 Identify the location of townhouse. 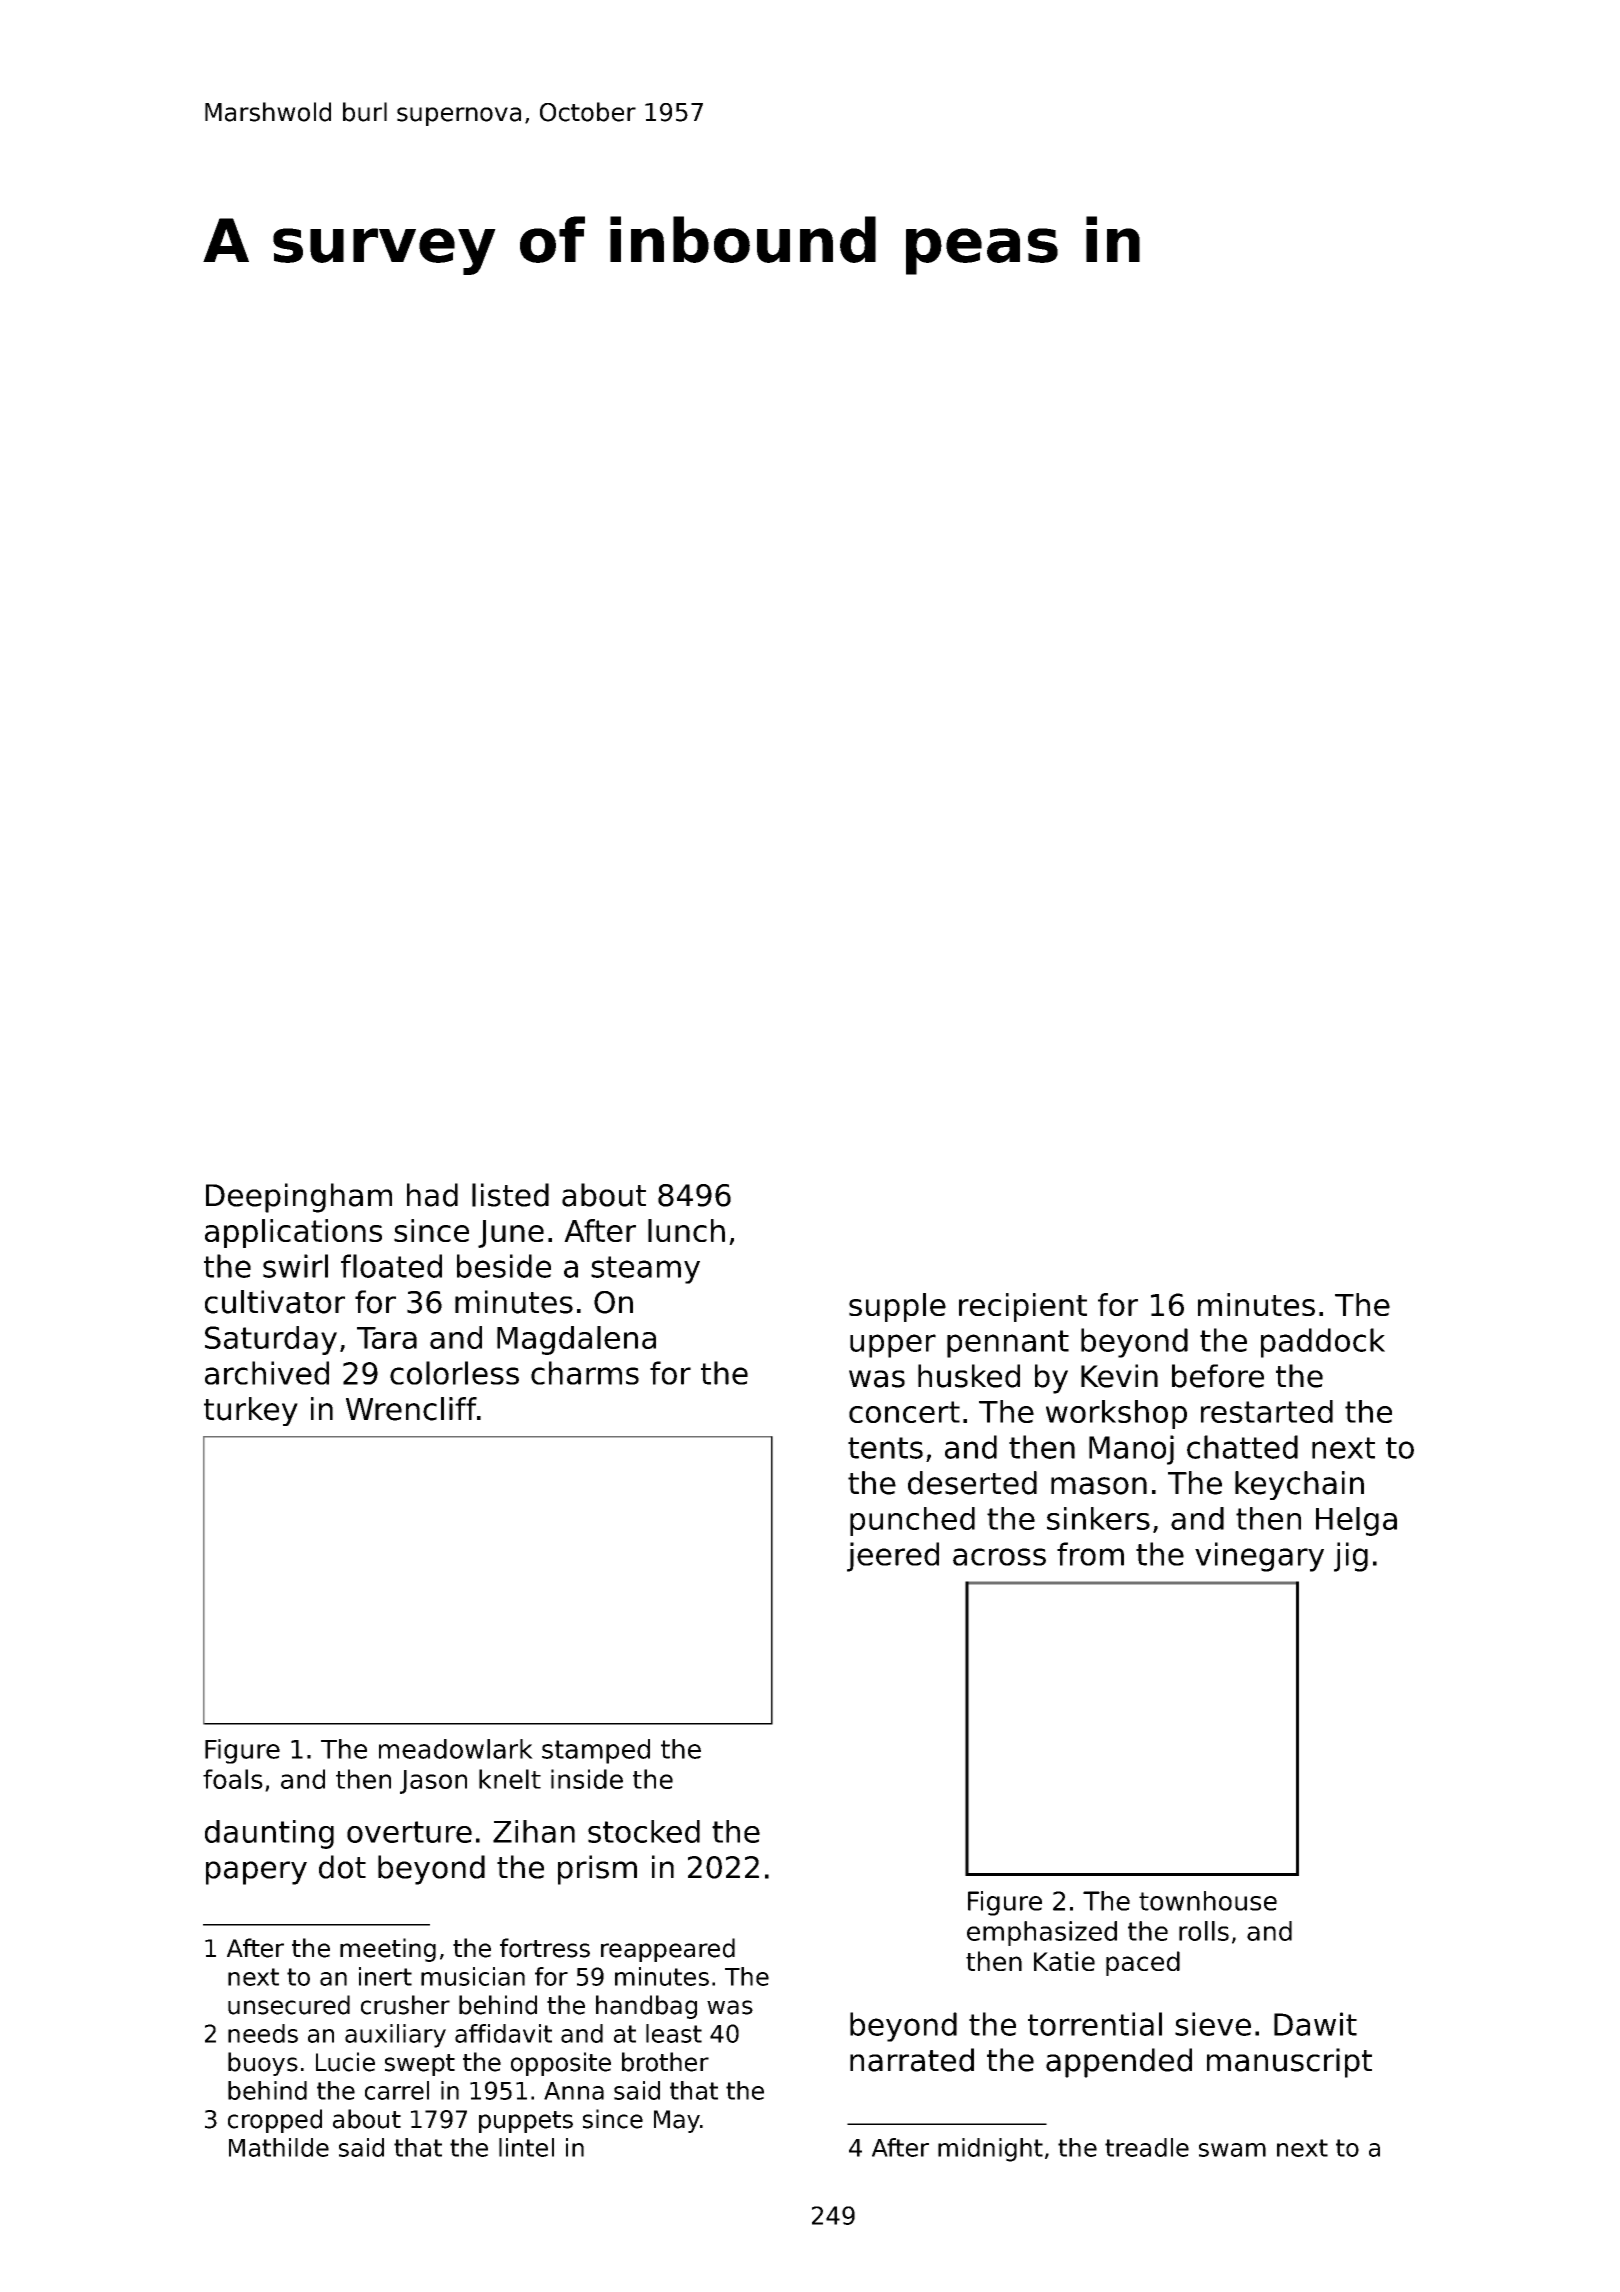
(1208, 1901).
